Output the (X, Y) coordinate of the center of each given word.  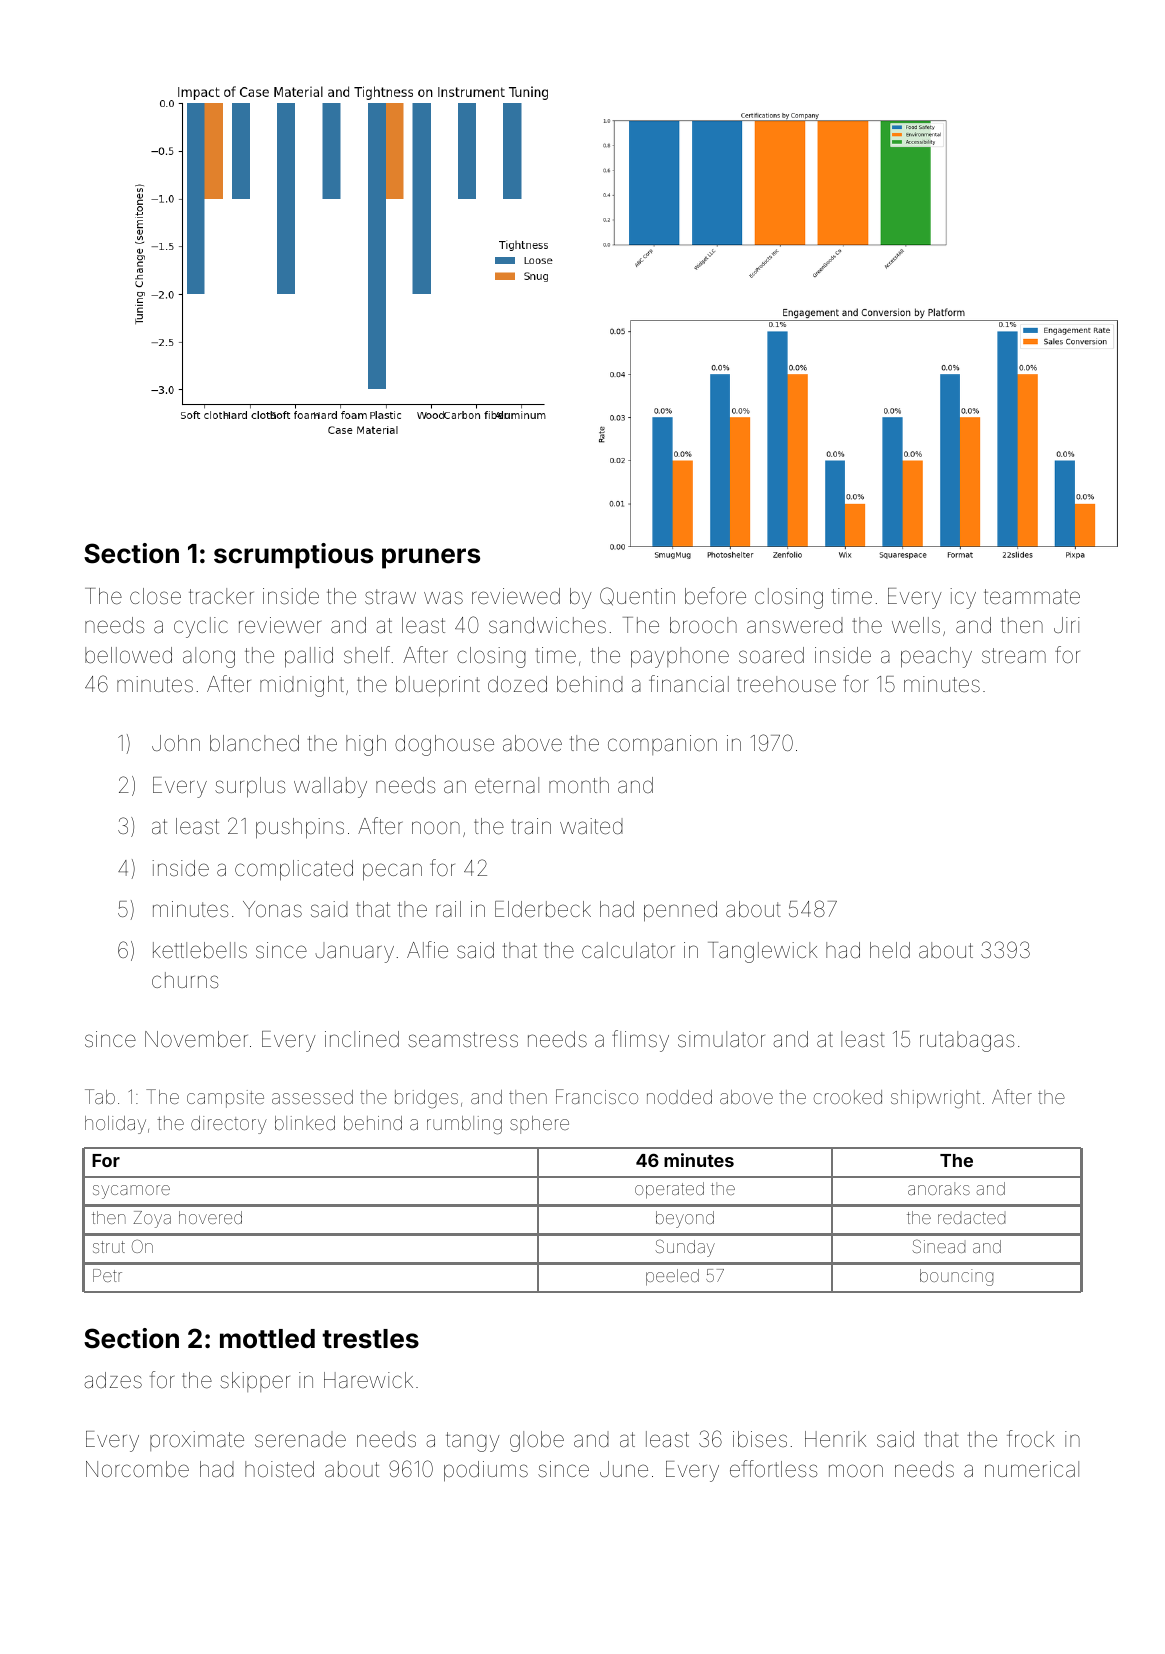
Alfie (427, 950)
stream (1014, 656)
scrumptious (293, 556)
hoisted (279, 1469)
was (443, 598)
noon (436, 827)
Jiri (1067, 625)
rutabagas (967, 1041)
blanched (254, 743)
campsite (225, 1099)
